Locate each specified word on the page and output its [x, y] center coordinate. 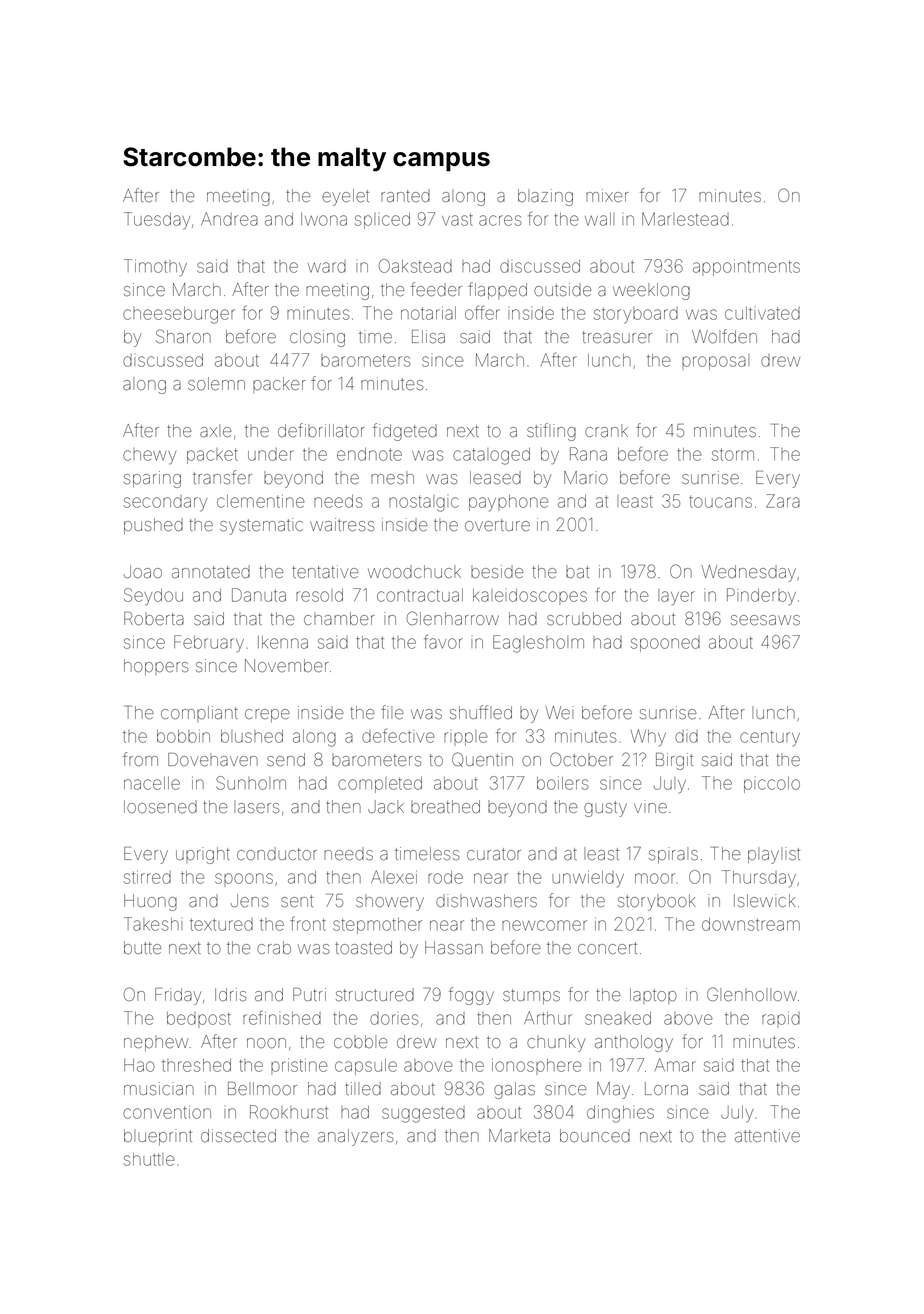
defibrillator [321, 430]
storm [733, 454]
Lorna [666, 1088]
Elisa [428, 336]
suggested [423, 1114]
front [308, 924]
